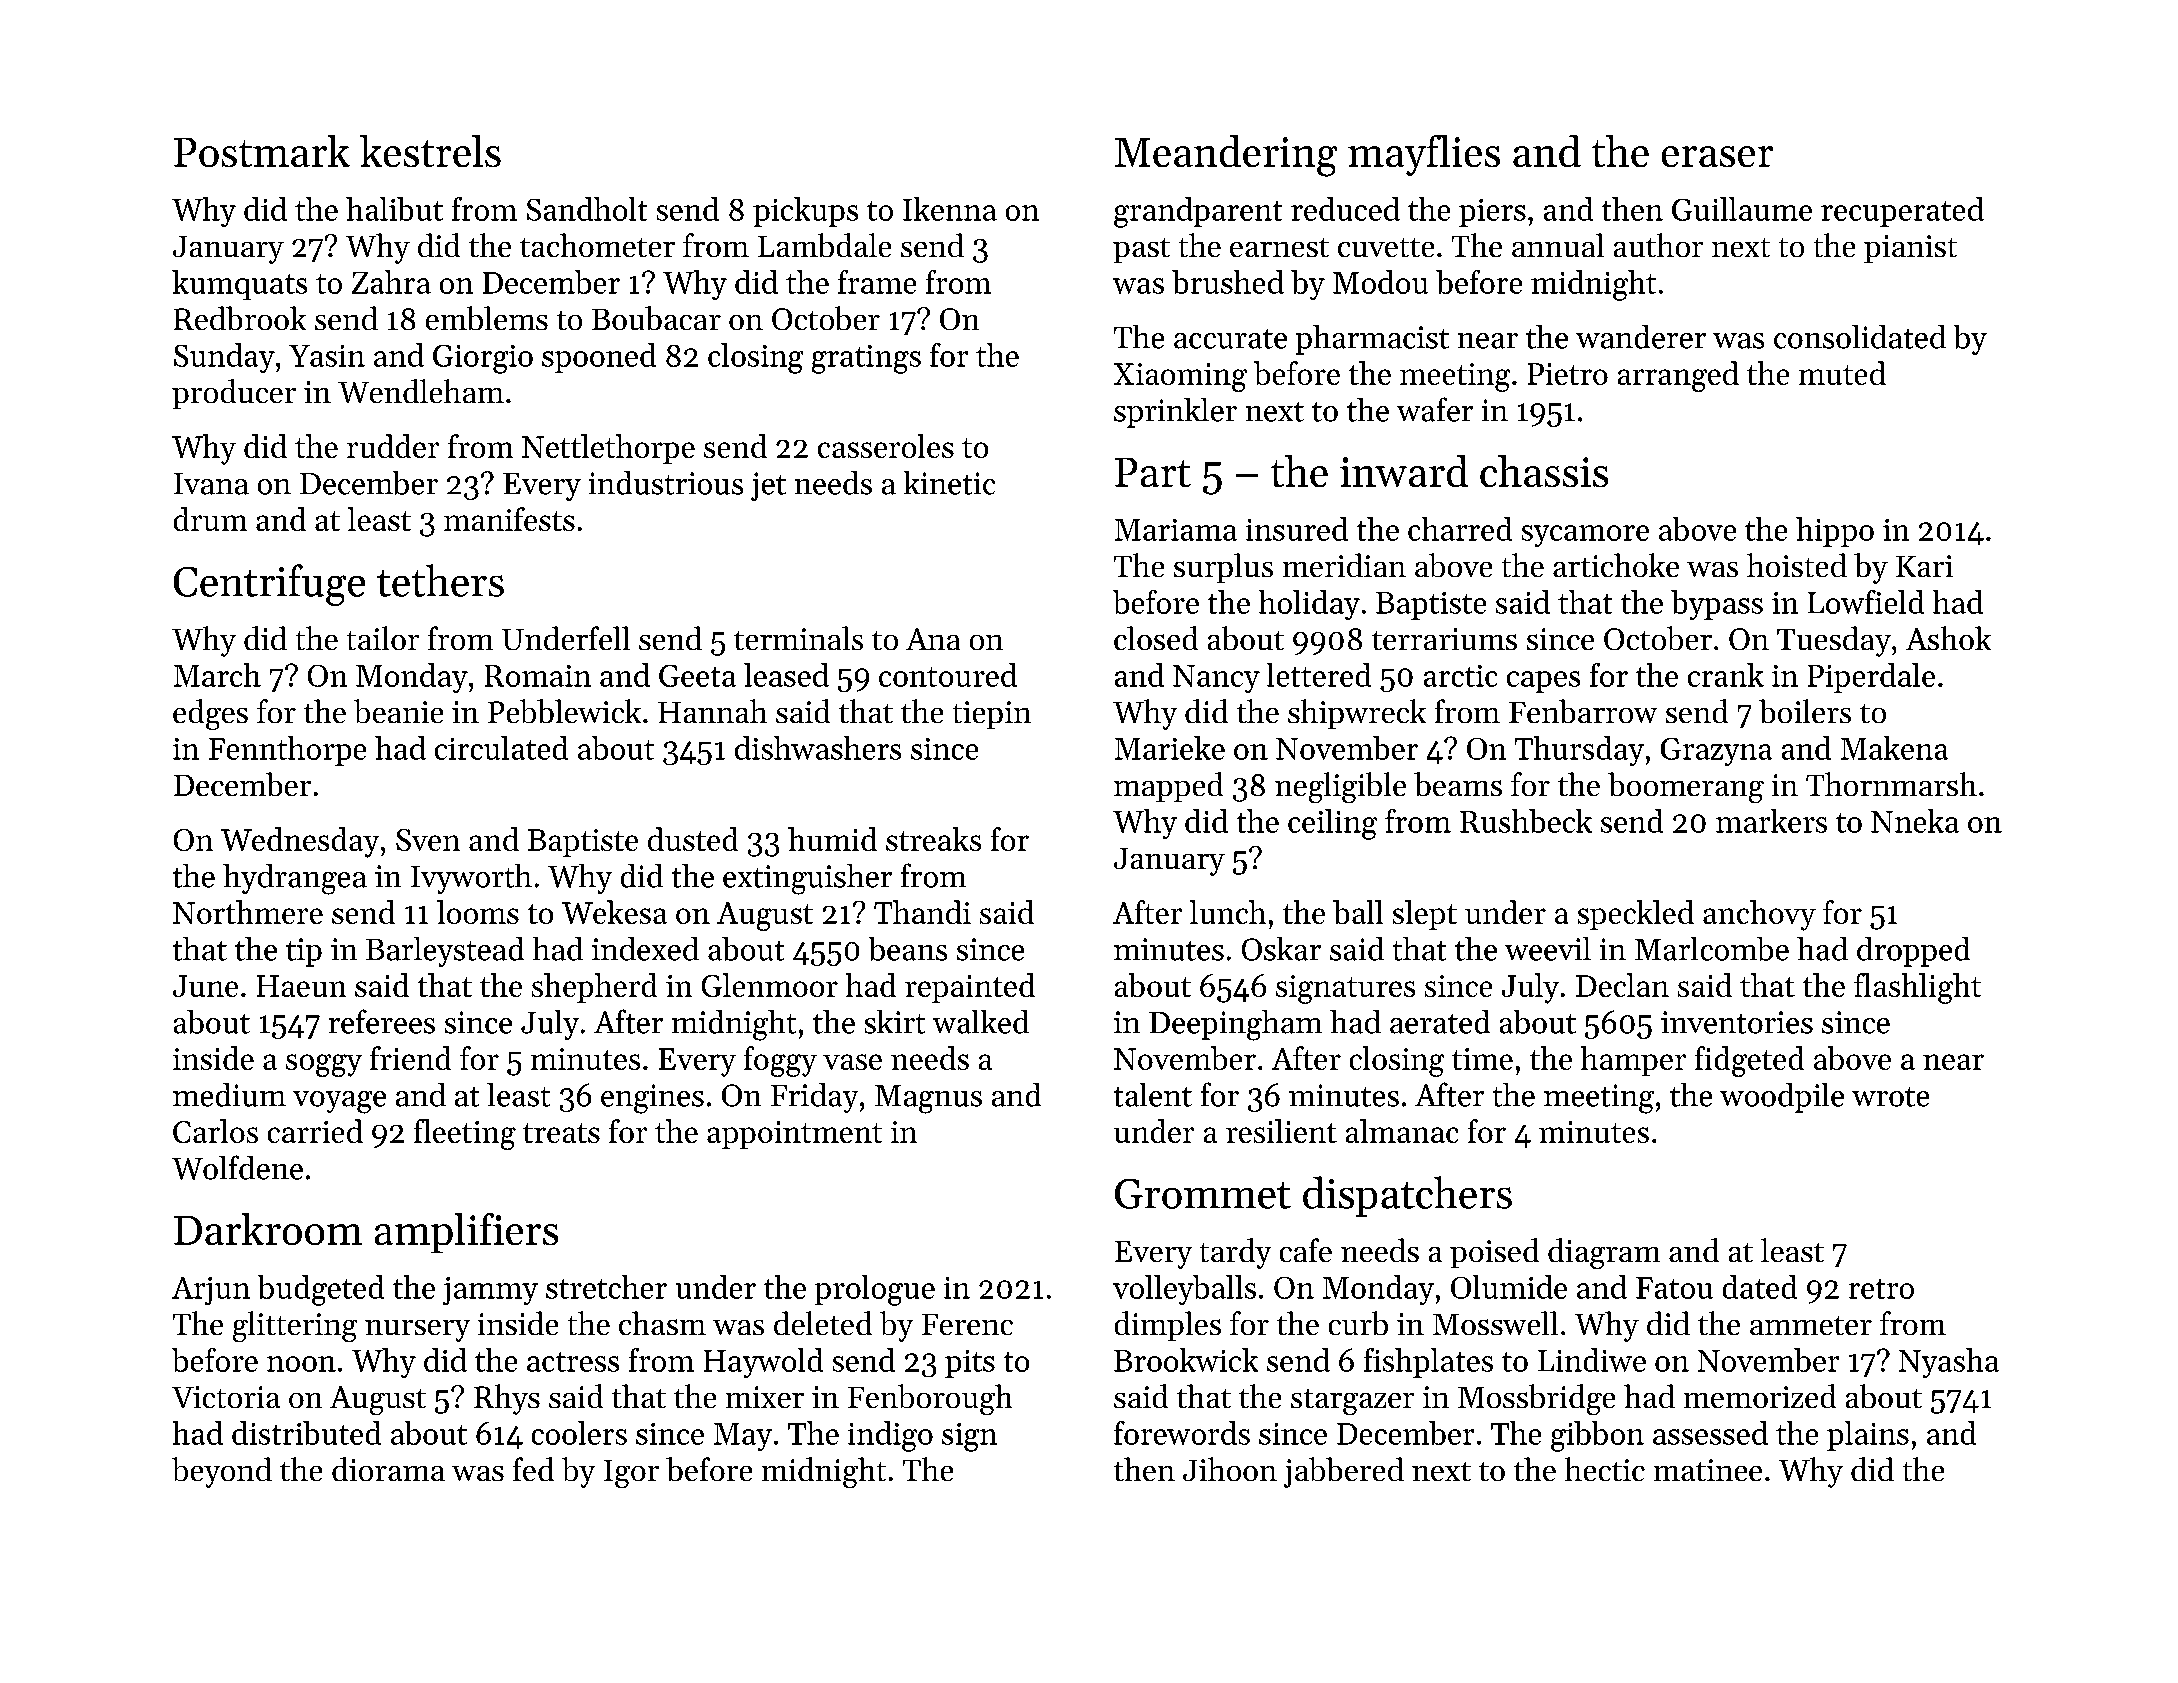  I want to click on June, so click(205, 986).
